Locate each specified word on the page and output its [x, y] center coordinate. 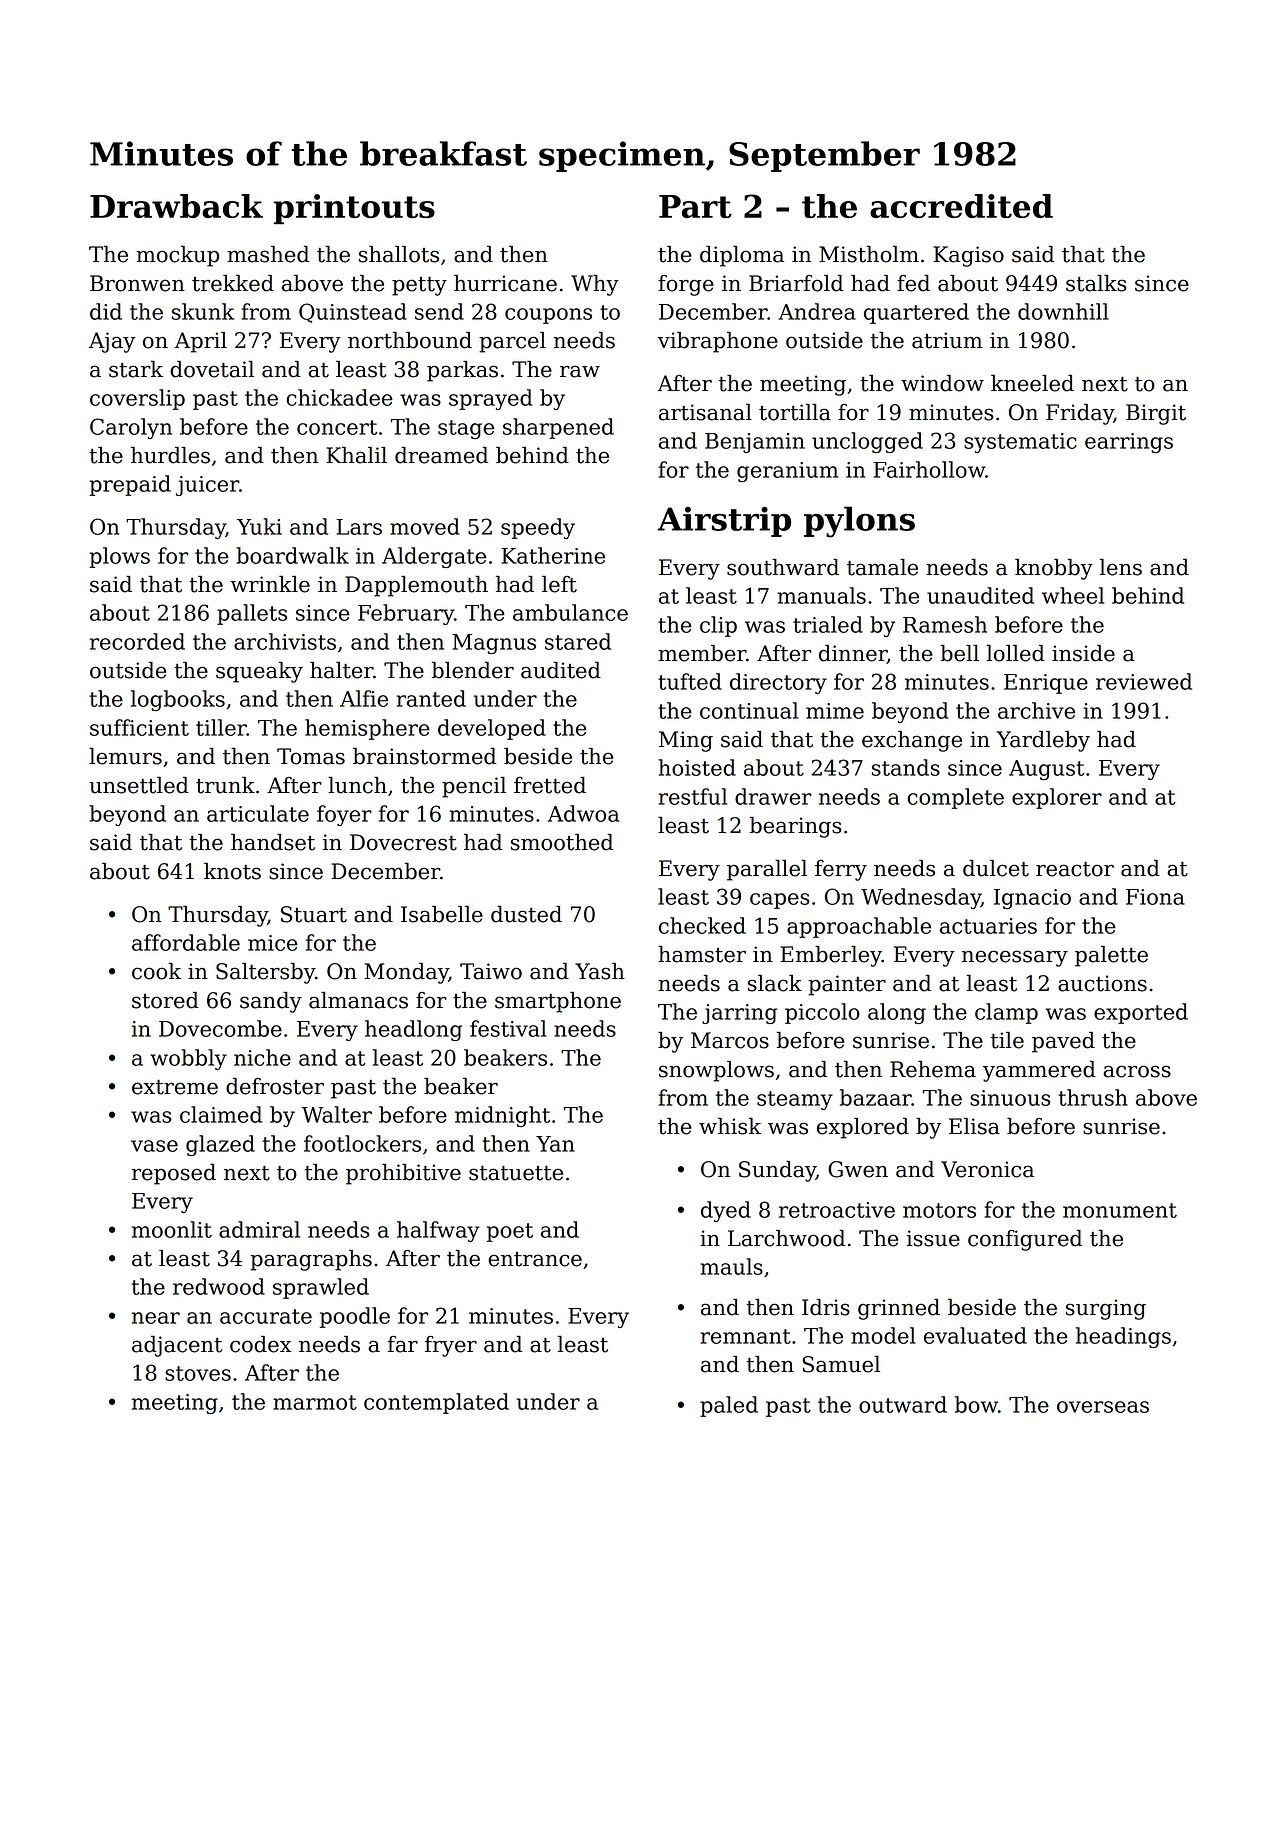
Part [695, 206]
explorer [1057, 798]
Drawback [176, 206]
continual [749, 710]
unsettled [139, 785]
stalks [1096, 283]
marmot [315, 1402]
